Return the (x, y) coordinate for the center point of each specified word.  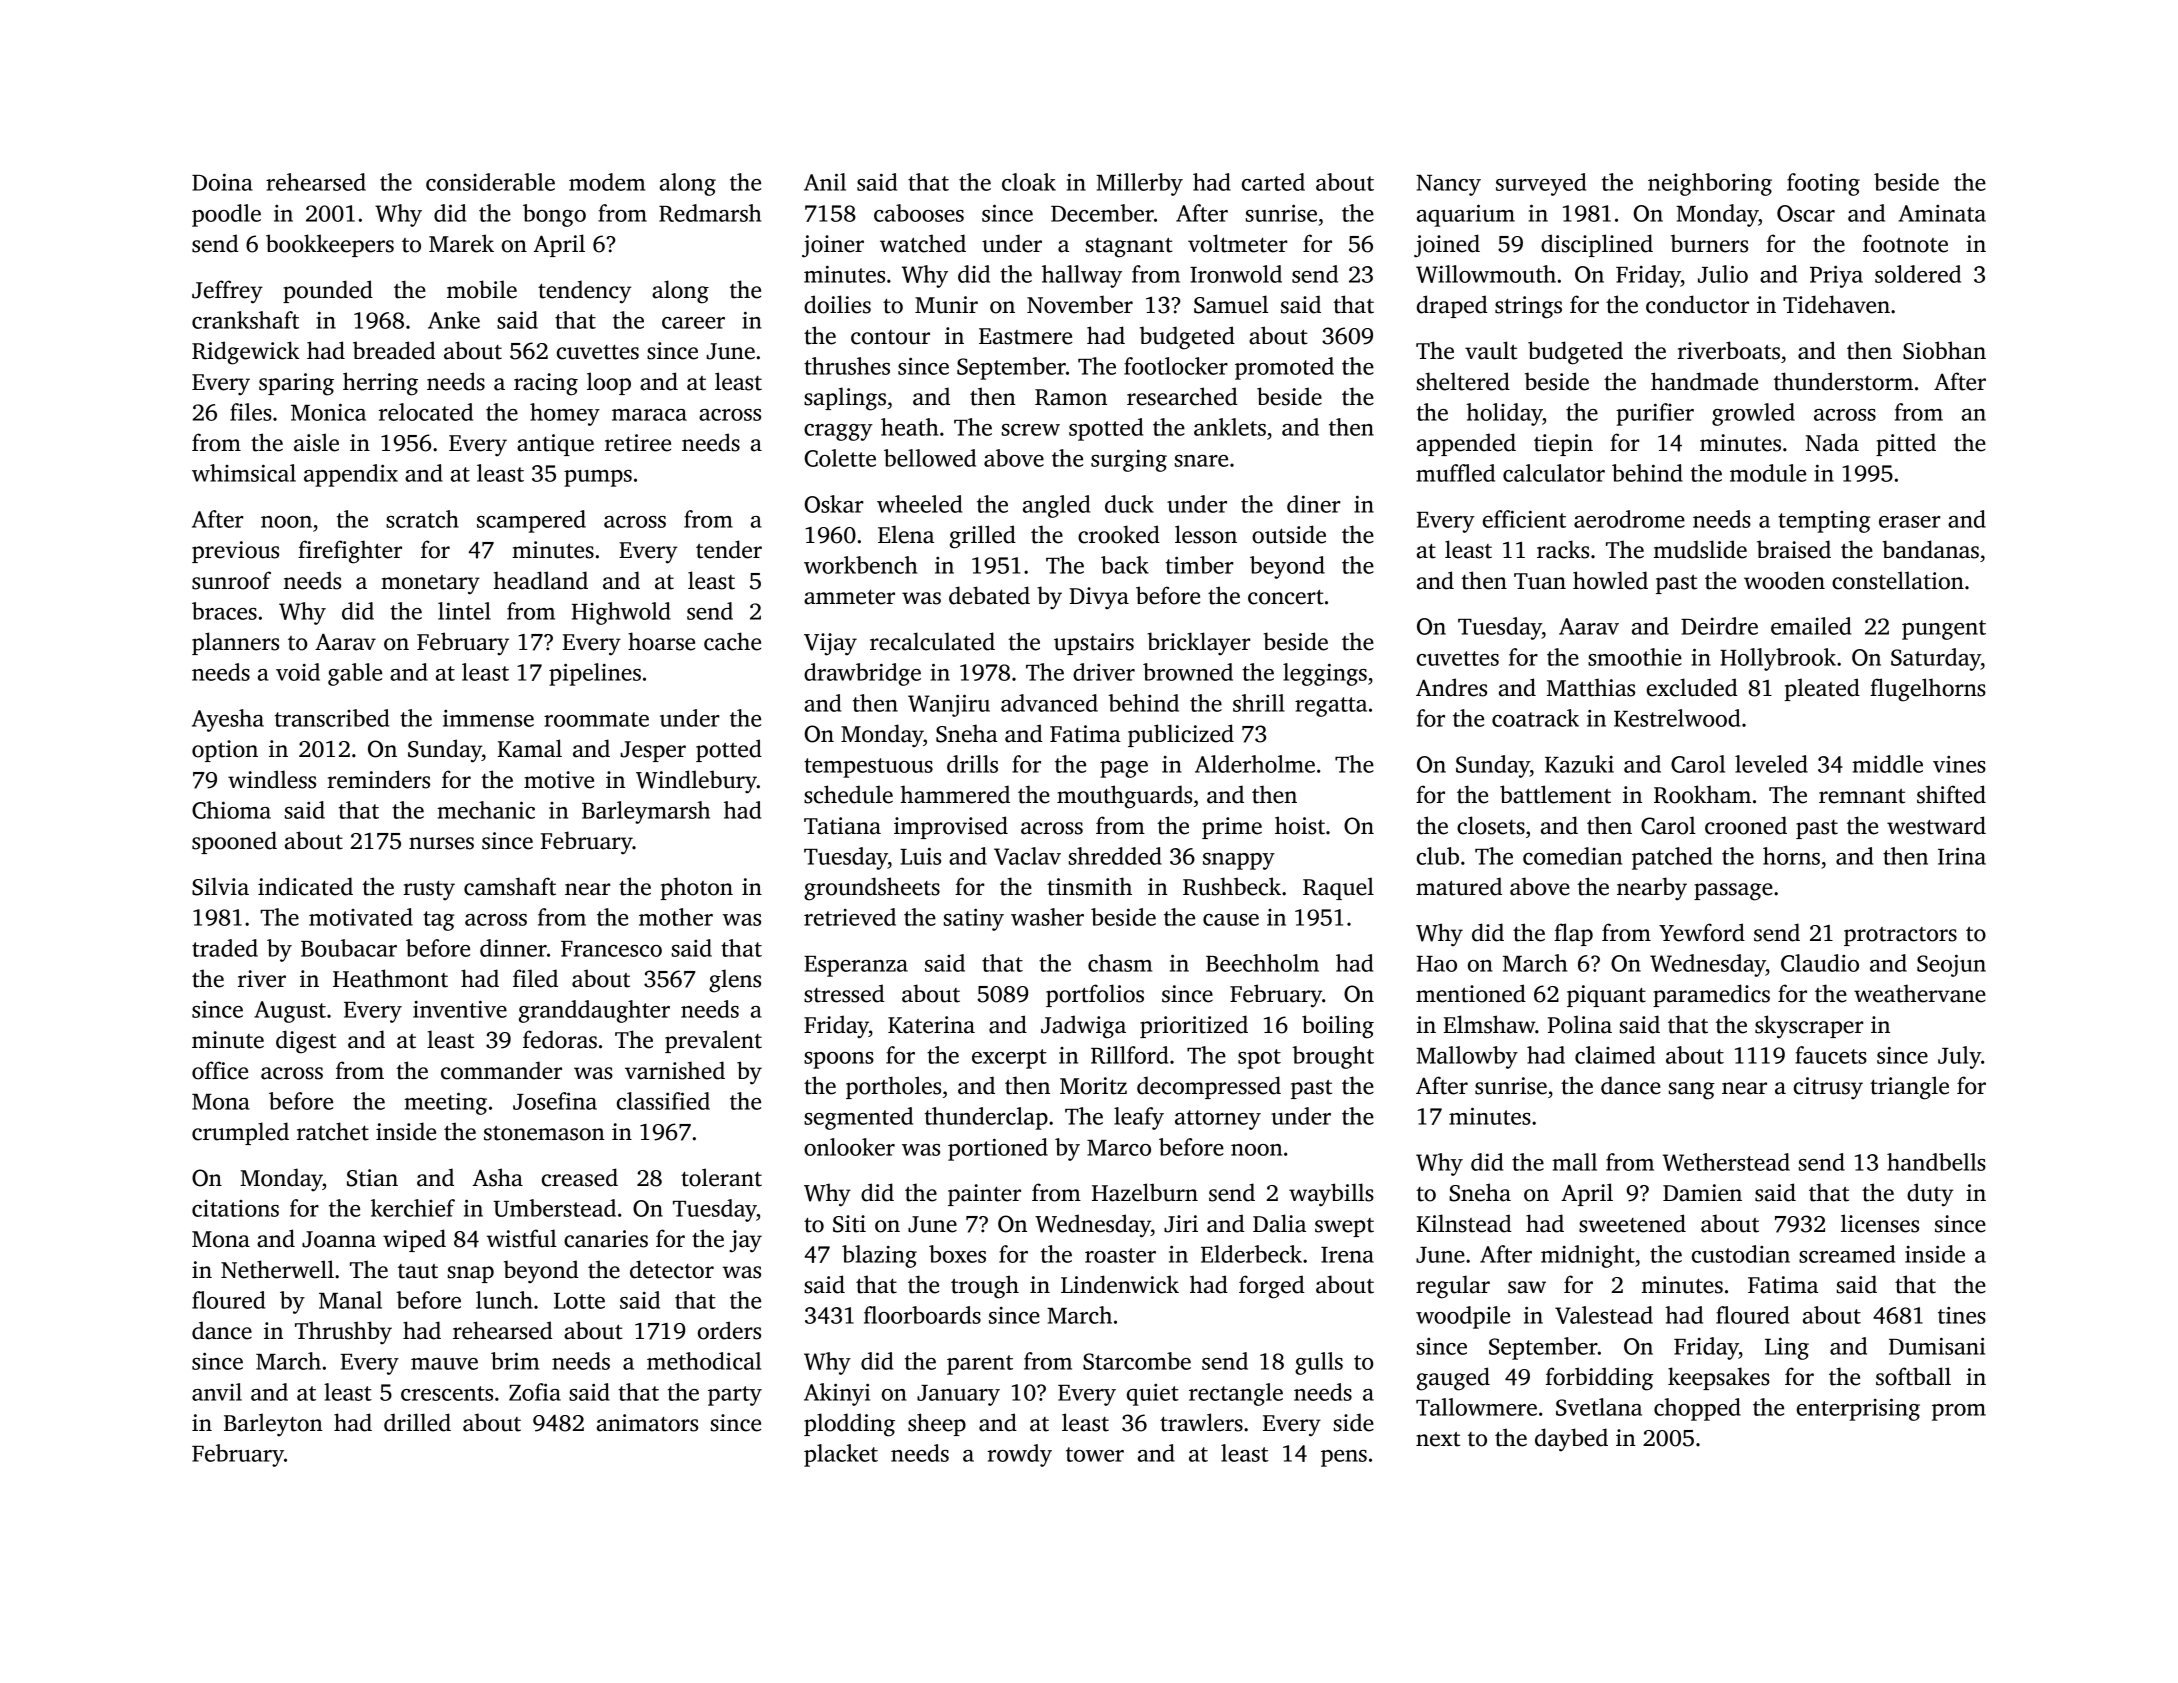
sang (1692, 1091)
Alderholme (1255, 764)
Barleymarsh (646, 812)
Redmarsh (710, 213)
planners (235, 643)
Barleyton (273, 1424)
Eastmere (1025, 336)
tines (1962, 1315)
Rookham (1702, 794)
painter (984, 1195)
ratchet (333, 1131)
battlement (1555, 794)
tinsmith (1089, 886)
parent (980, 1365)
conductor (1697, 304)
